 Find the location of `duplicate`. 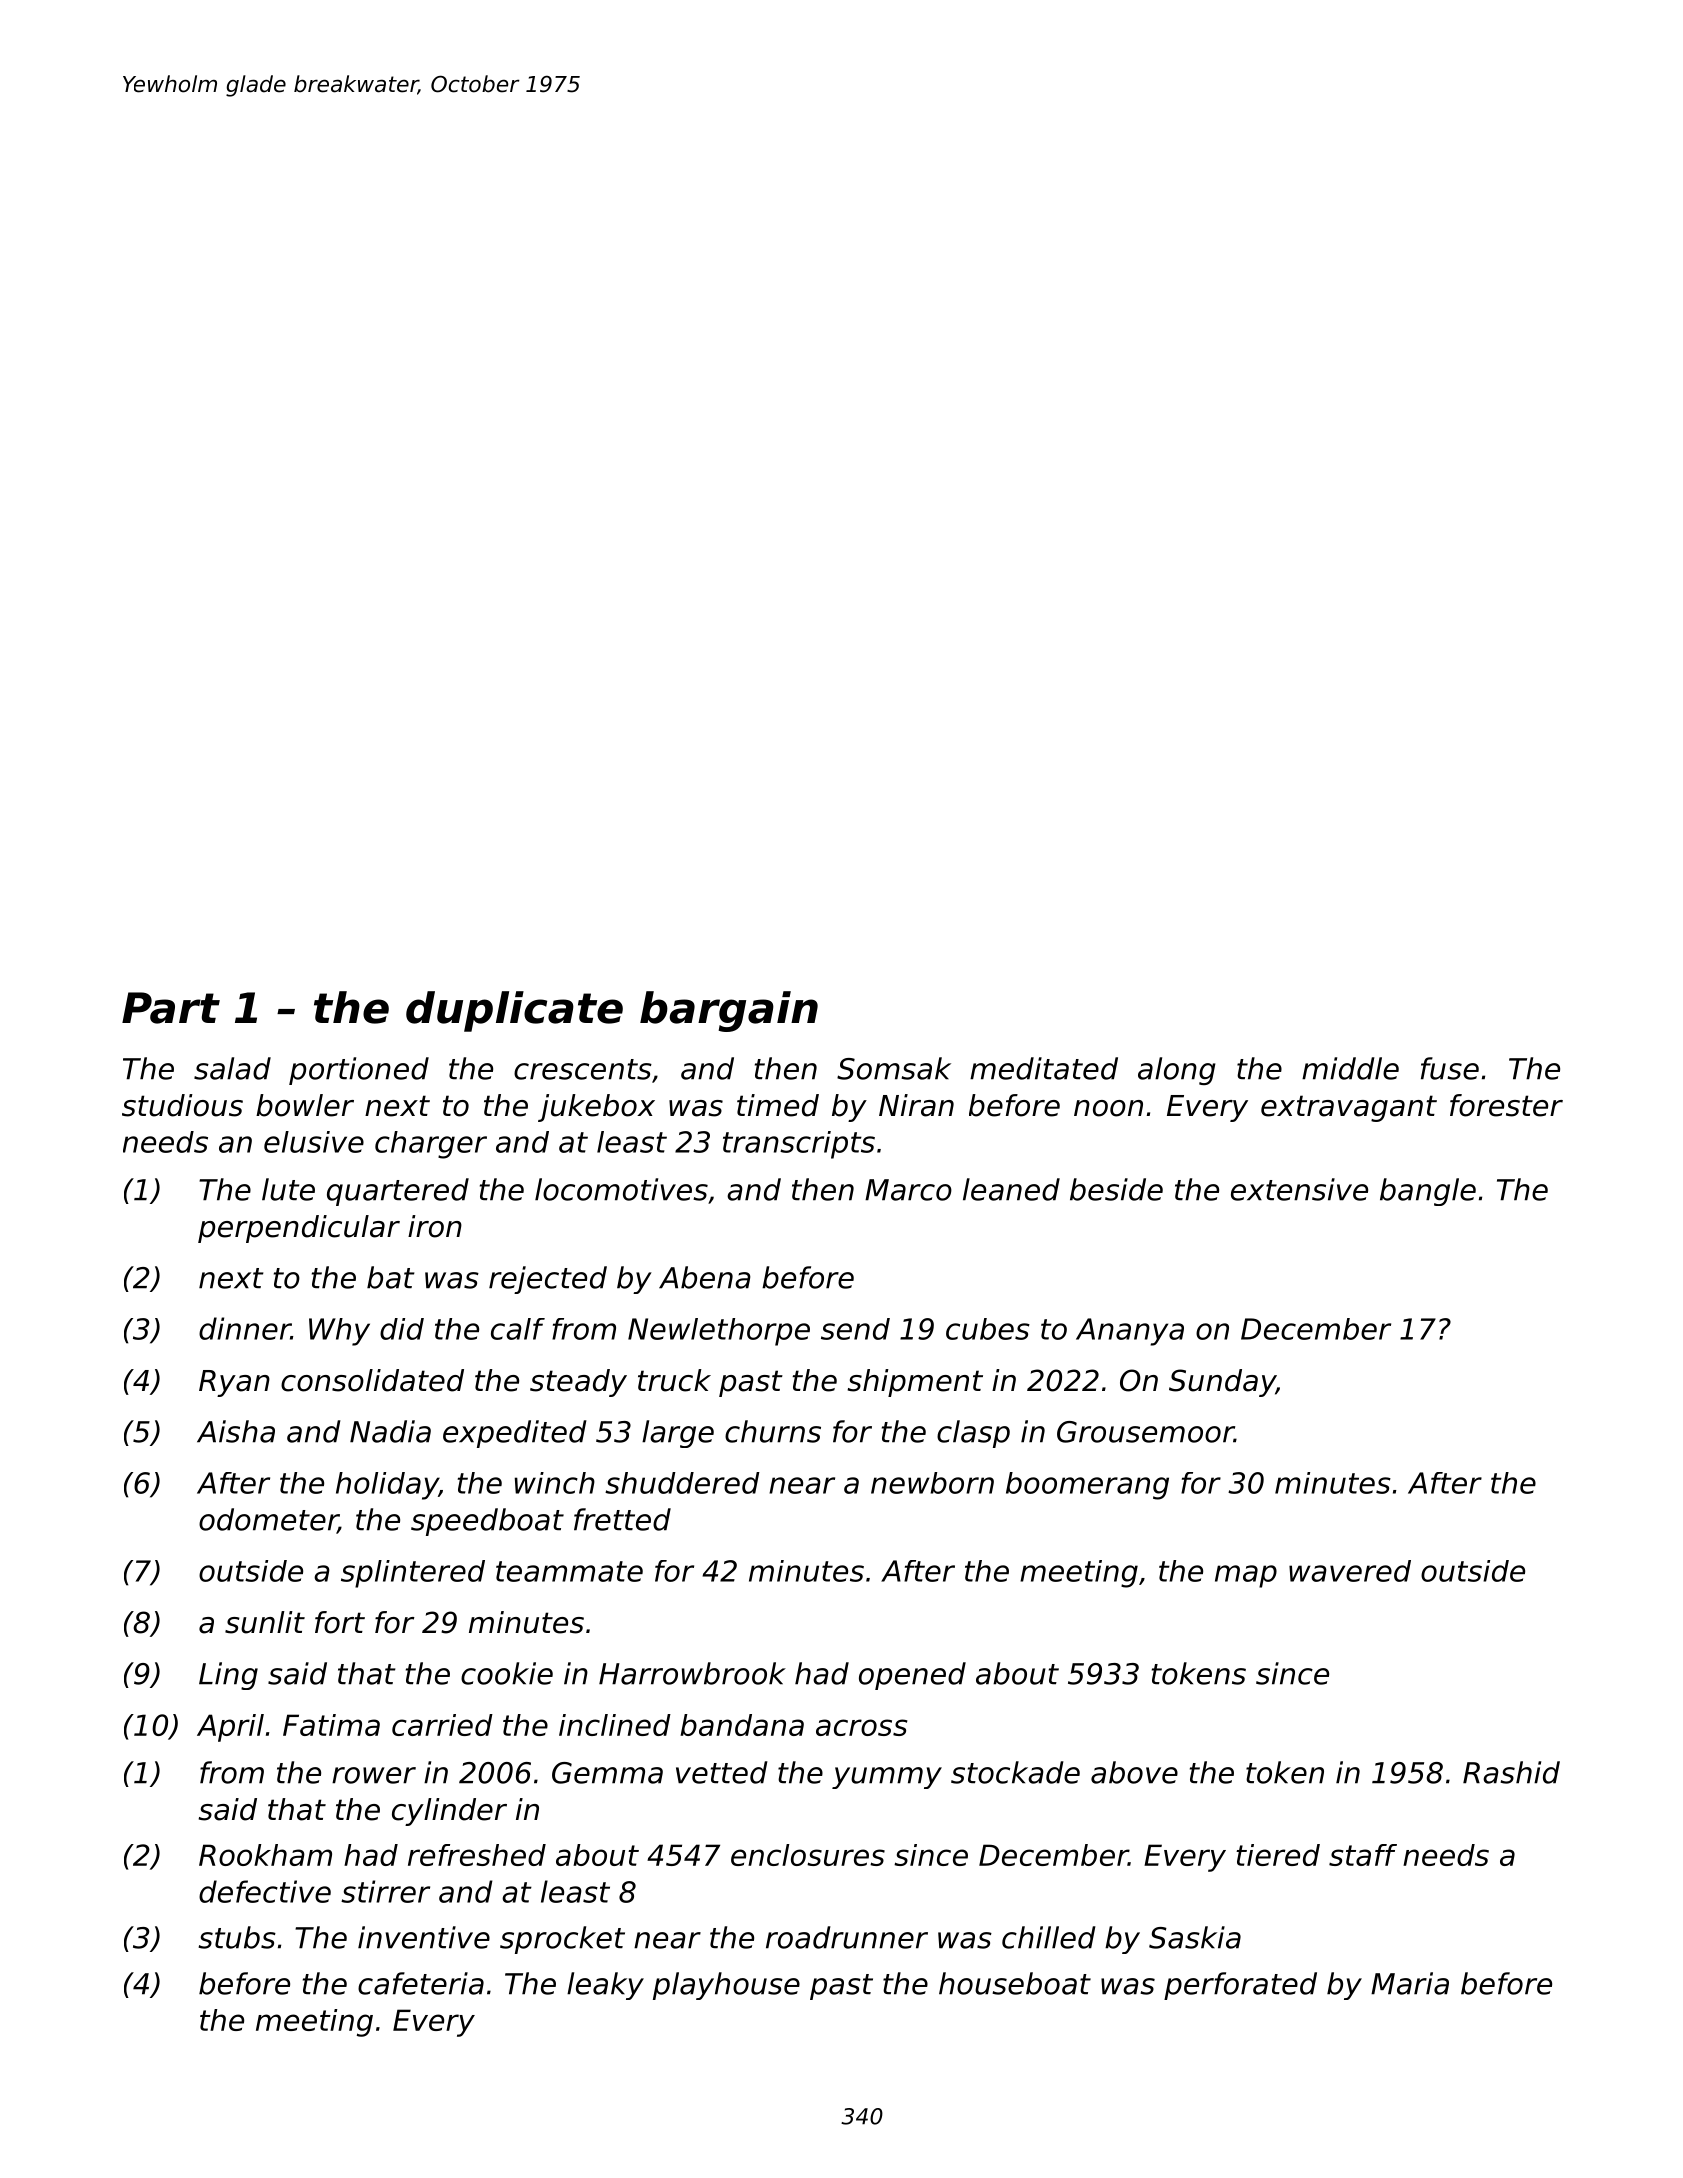

duplicate is located at coordinates (514, 1011).
